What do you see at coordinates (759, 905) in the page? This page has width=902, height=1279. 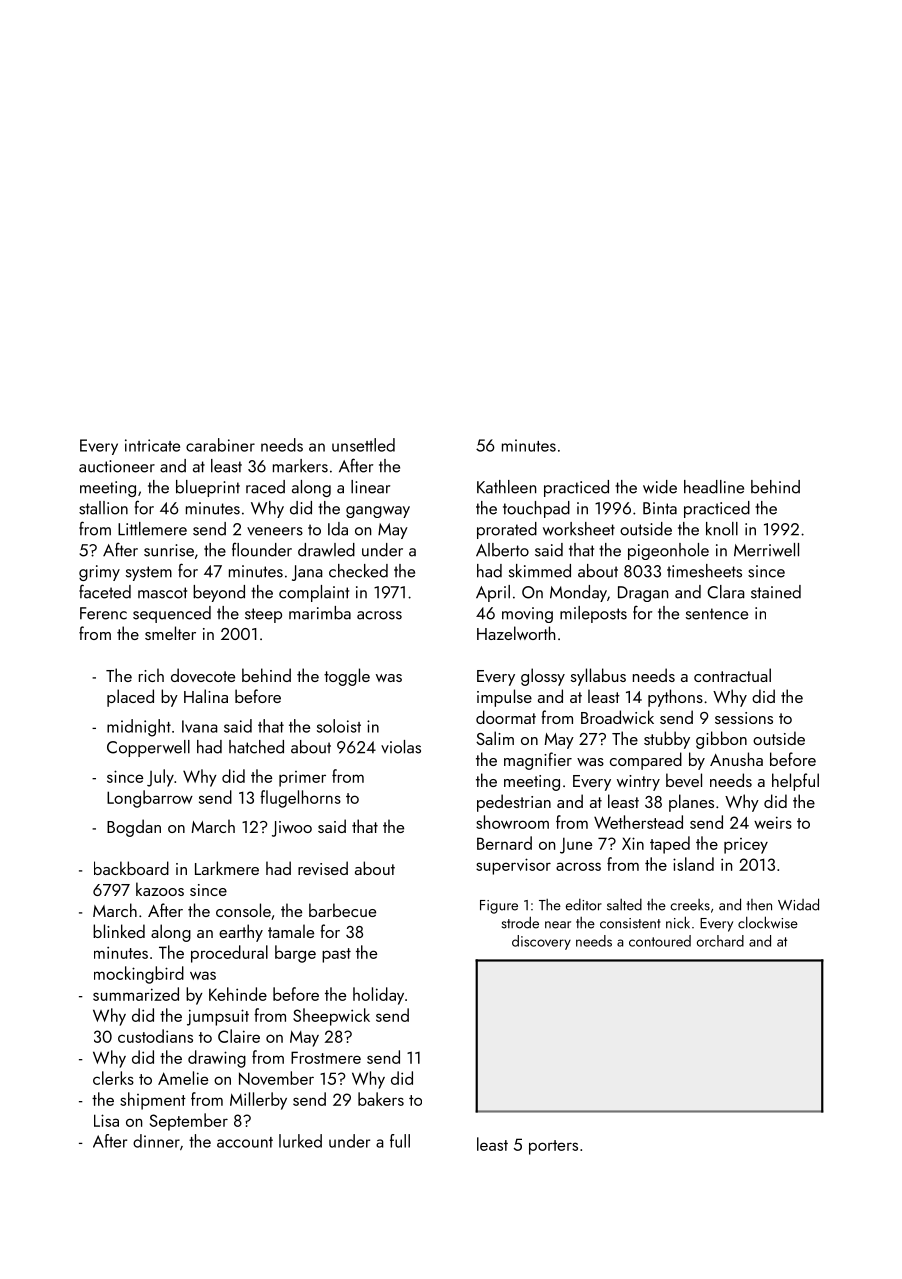 I see `then` at bounding box center [759, 905].
